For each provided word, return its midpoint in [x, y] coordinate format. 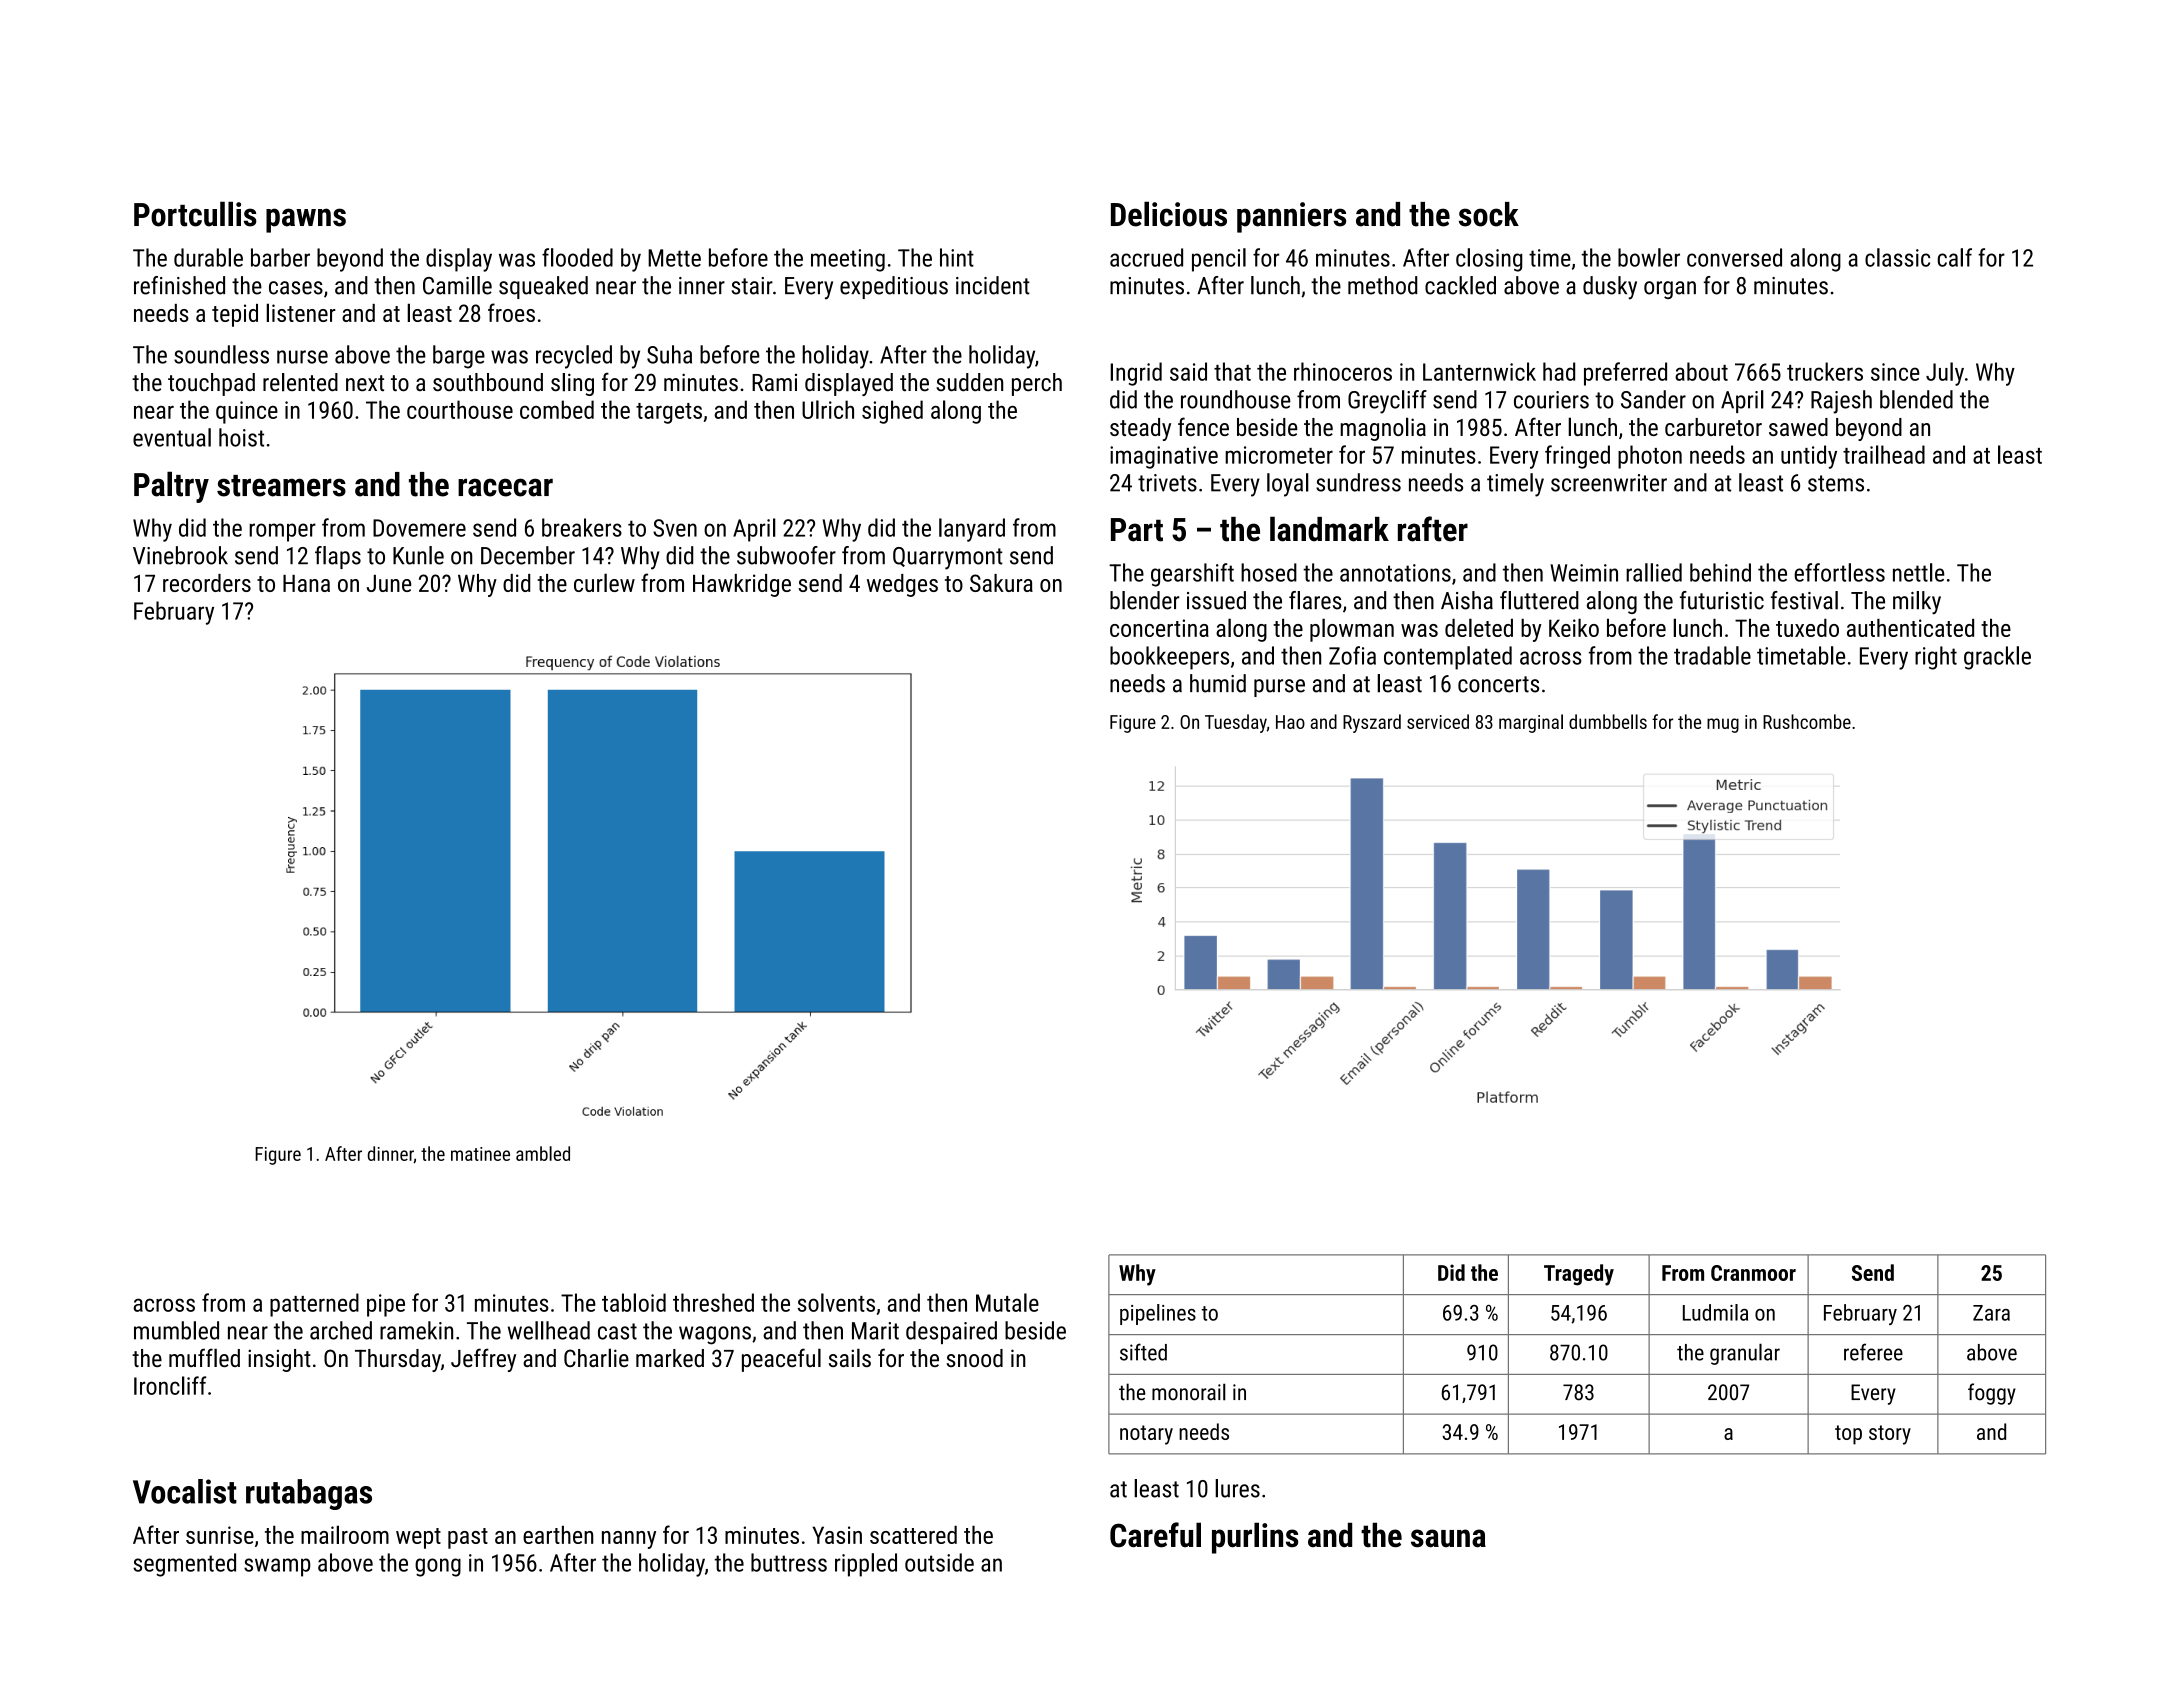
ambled [543, 1153]
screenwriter [1609, 483]
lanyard [972, 530]
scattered [913, 1535]
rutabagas [309, 1494]
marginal [1531, 723]
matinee [480, 1154]
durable [208, 257]
